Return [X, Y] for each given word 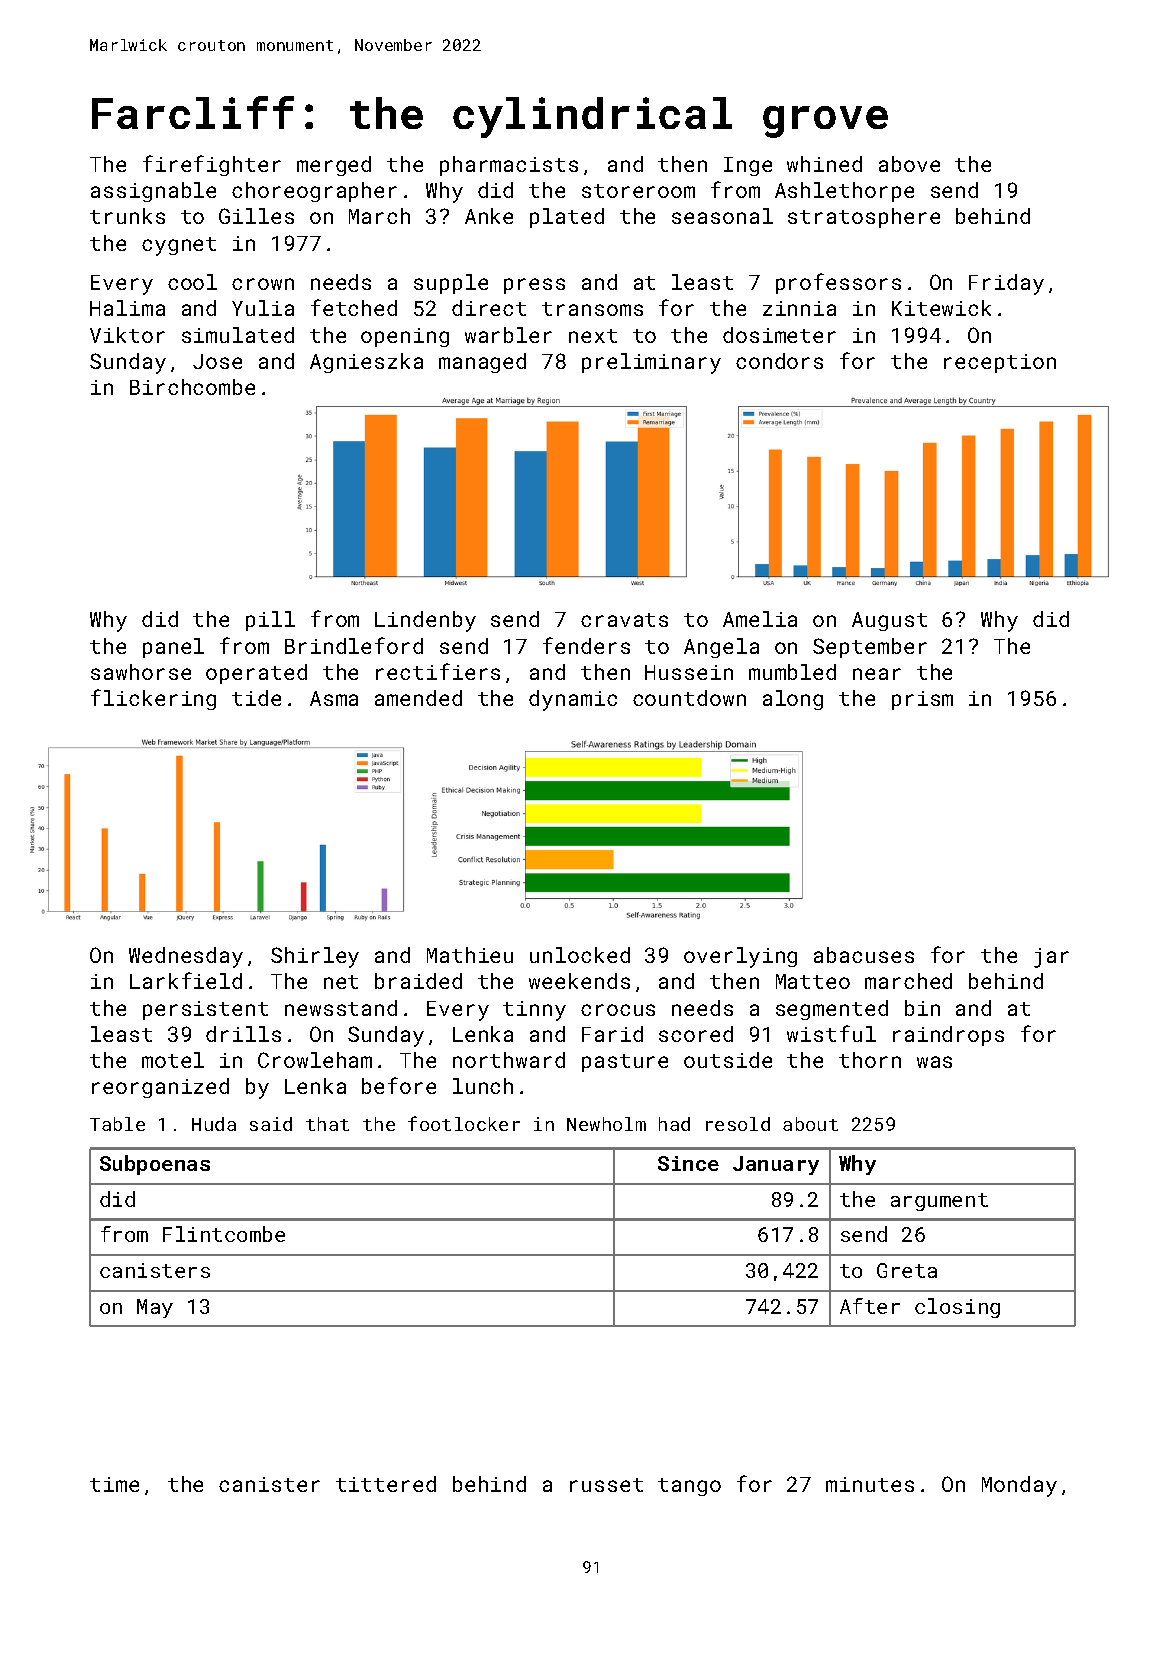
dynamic [573, 700]
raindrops [948, 1036]
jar [1051, 958]
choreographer [314, 192]
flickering [153, 699]
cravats [624, 620]
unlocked [580, 955]
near [877, 674]
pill [270, 621]
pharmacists [509, 166]
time [114, 1484]
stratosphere [864, 218]
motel [173, 1060]
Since [688, 1163]
